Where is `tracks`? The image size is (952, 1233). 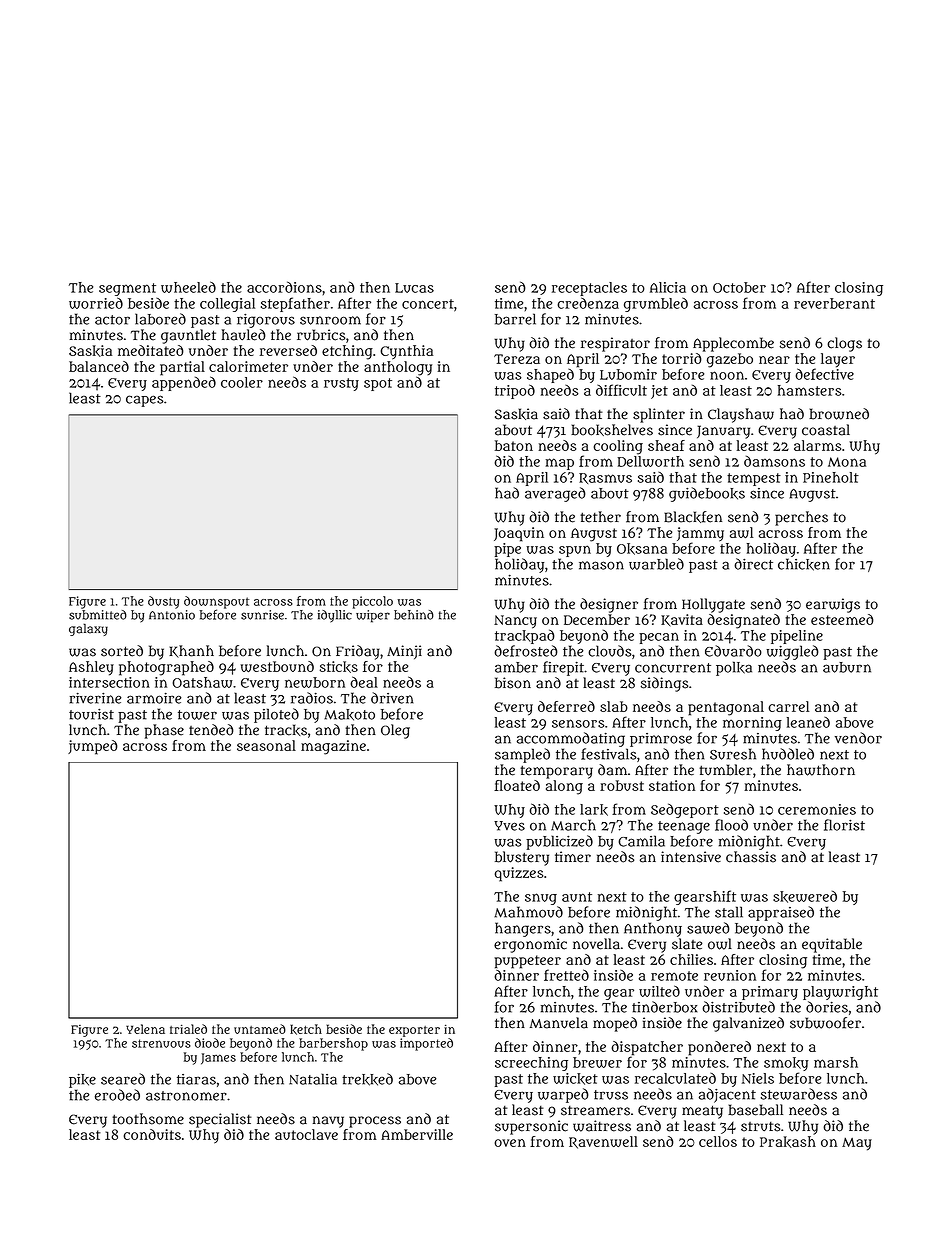 tracks is located at coordinates (286, 730).
